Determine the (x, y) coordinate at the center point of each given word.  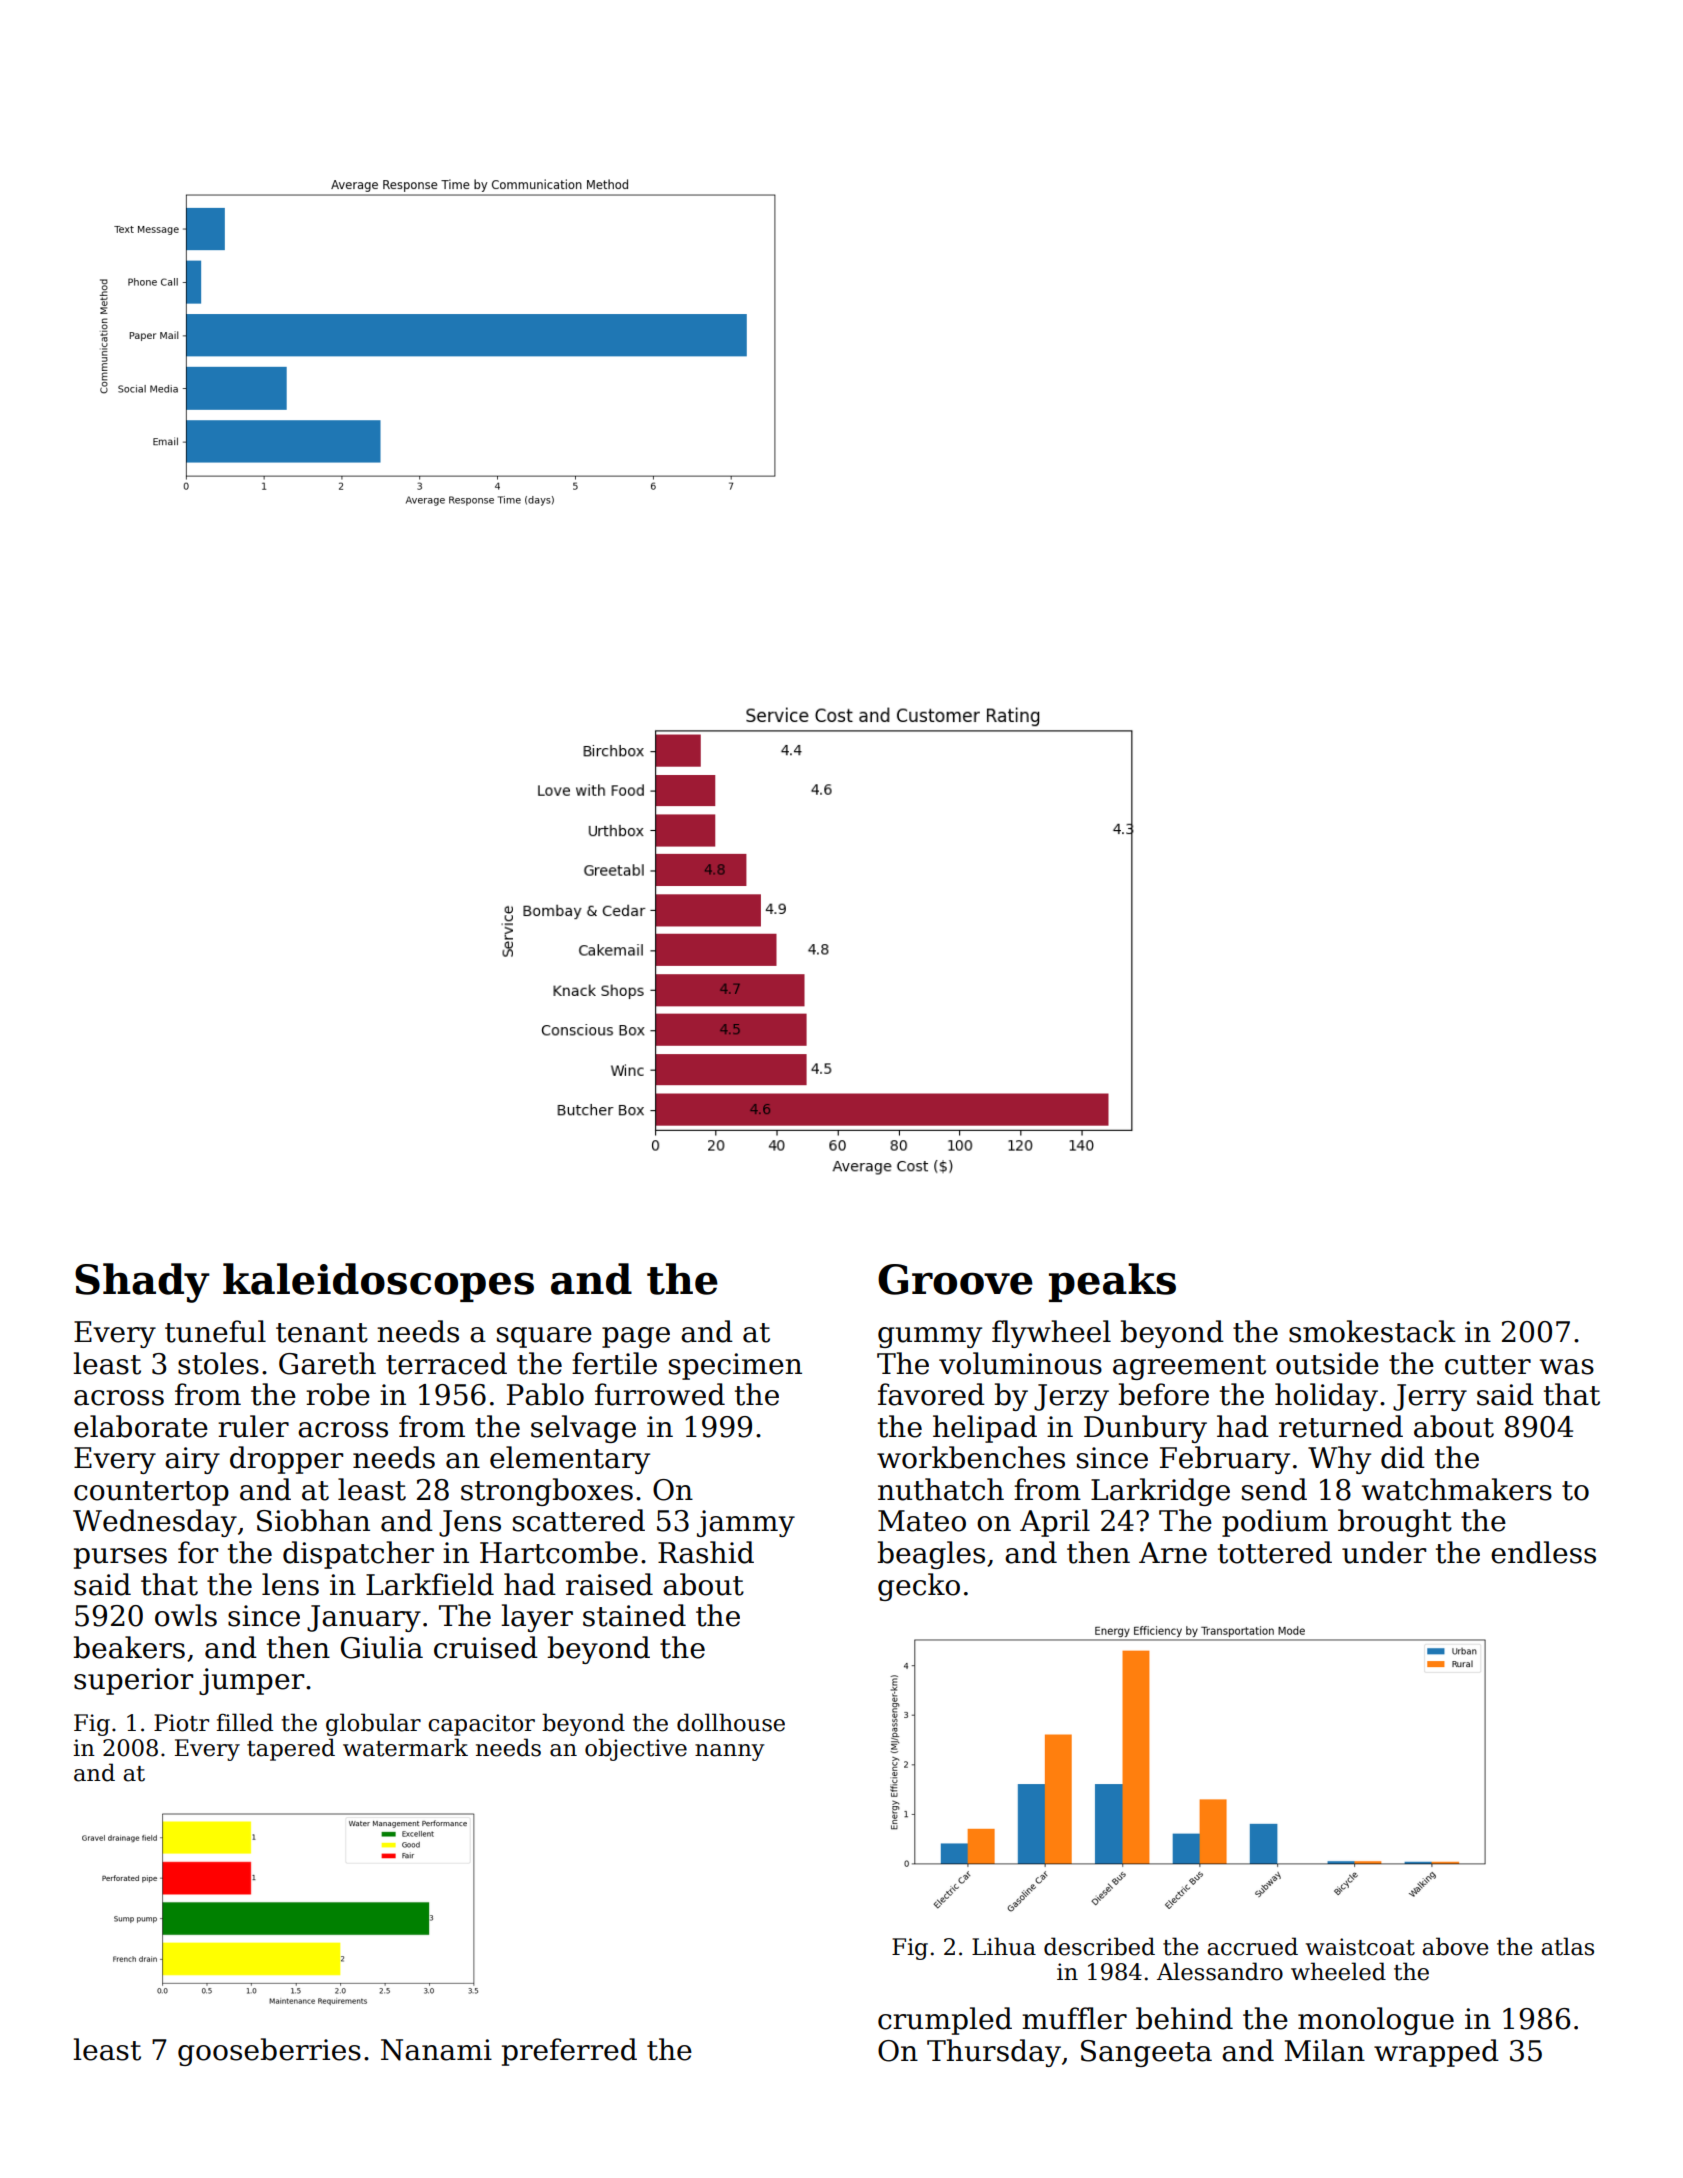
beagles (931, 1555)
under (1384, 1552)
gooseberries (269, 2052)
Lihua (1004, 1946)
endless (1543, 1552)
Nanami (436, 2050)
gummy (930, 1337)
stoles (218, 1363)
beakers (129, 1647)
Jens (470, 1523)
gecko (919, 1587)
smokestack (1372, 1331)
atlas (1567, 1946)
